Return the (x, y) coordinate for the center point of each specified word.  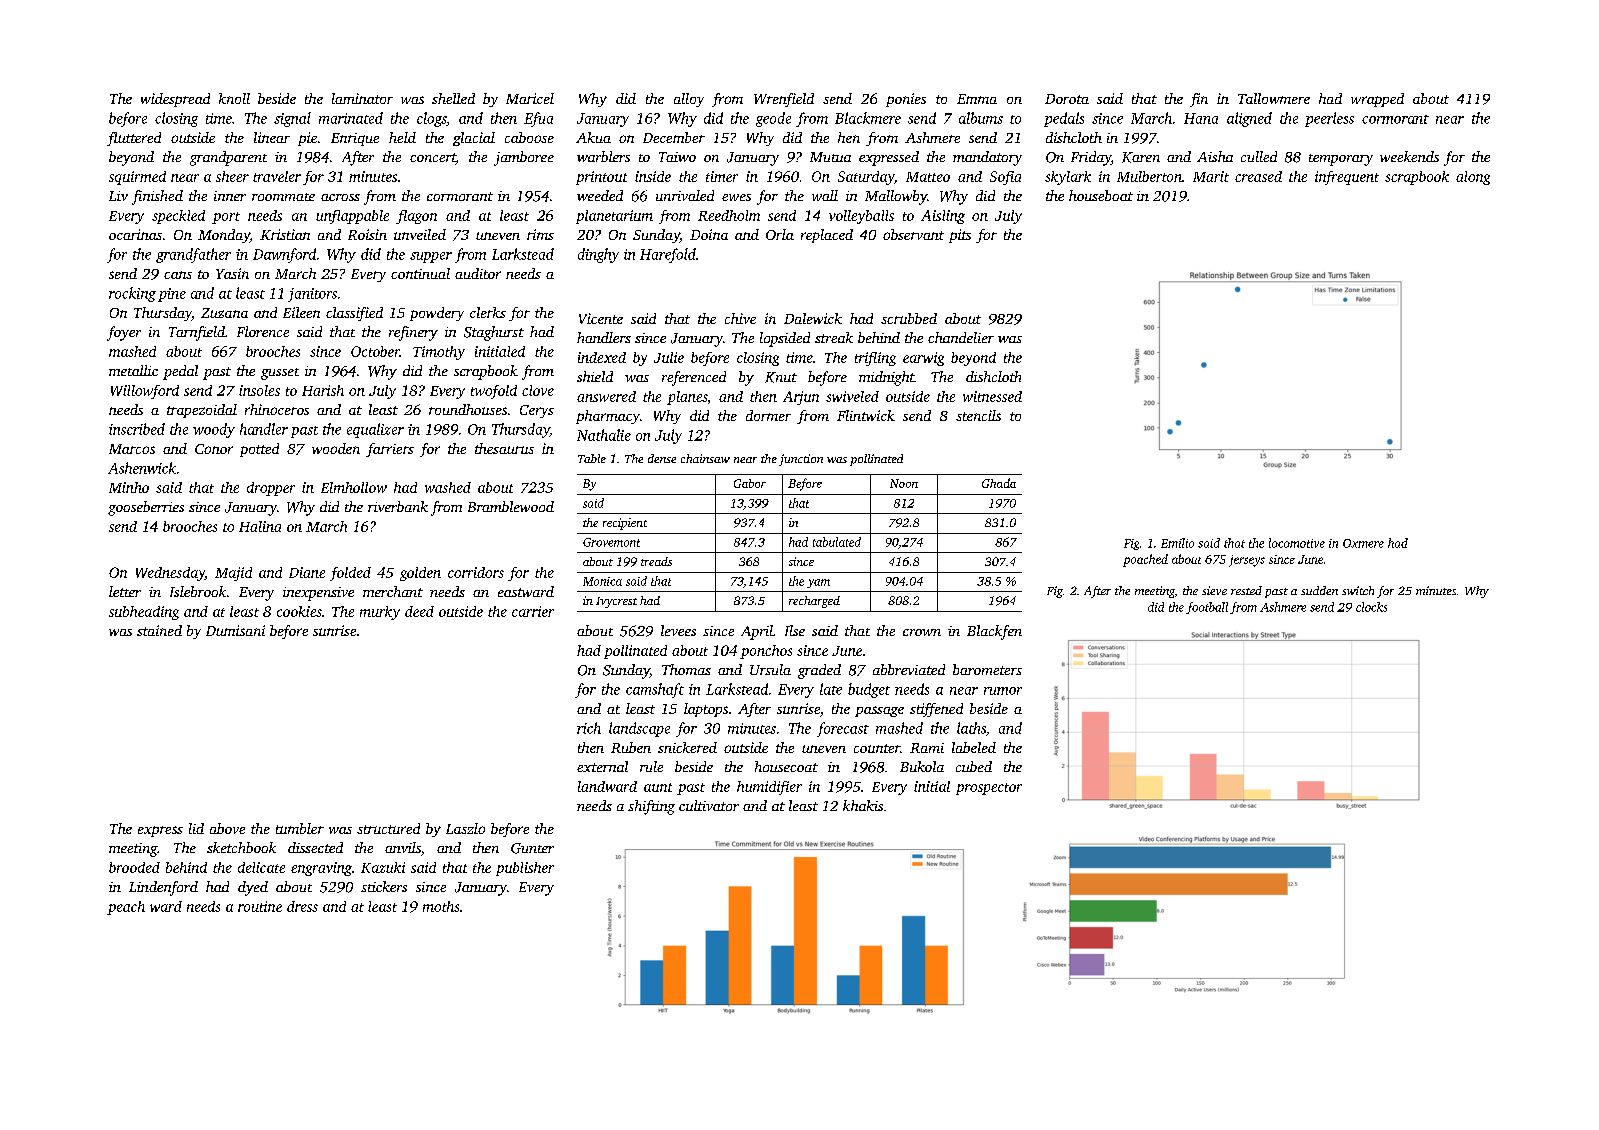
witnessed (992, 396)
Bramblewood (511, 506)
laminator (362, 98)
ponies (906, 100)
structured (388, 828)
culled (1259, 156)
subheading (144, 613)
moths (441, 906)
